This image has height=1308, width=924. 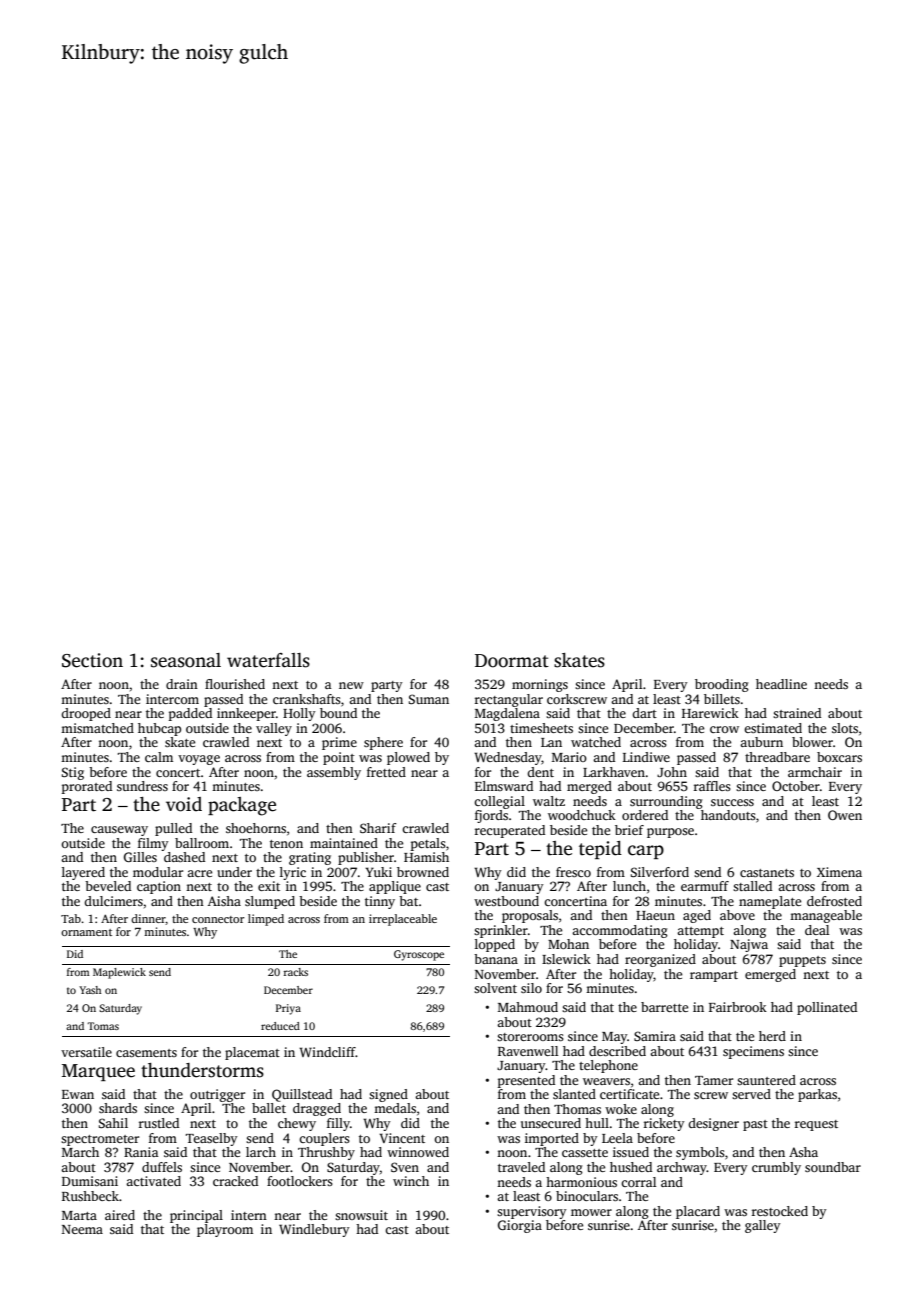 What do you see at coordinates (388, 1095) in the image?
I see `signed` at bounding box center [388, 1095].
